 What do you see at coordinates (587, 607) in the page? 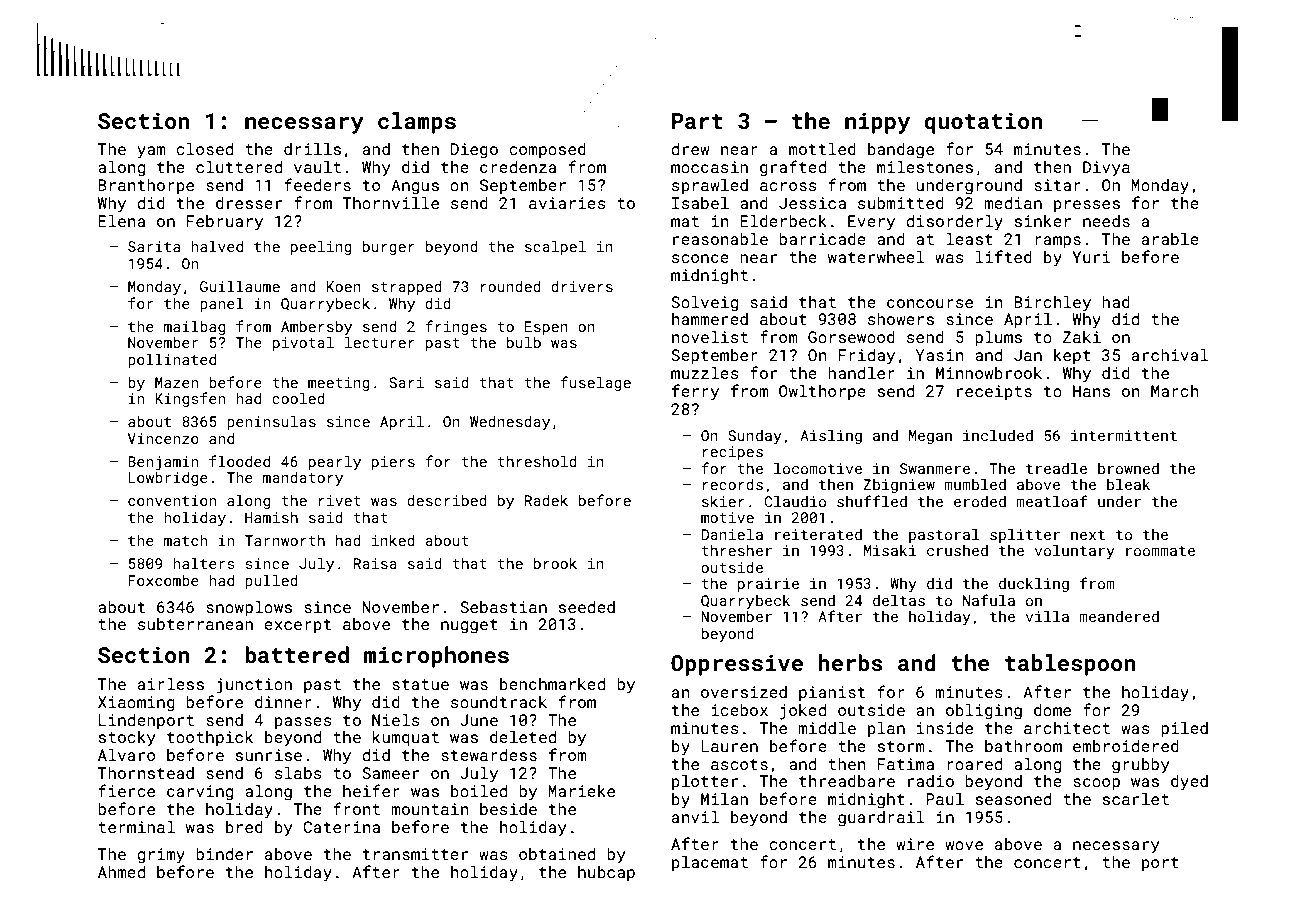
I see `seeded` at bounding box center [587, 607].
